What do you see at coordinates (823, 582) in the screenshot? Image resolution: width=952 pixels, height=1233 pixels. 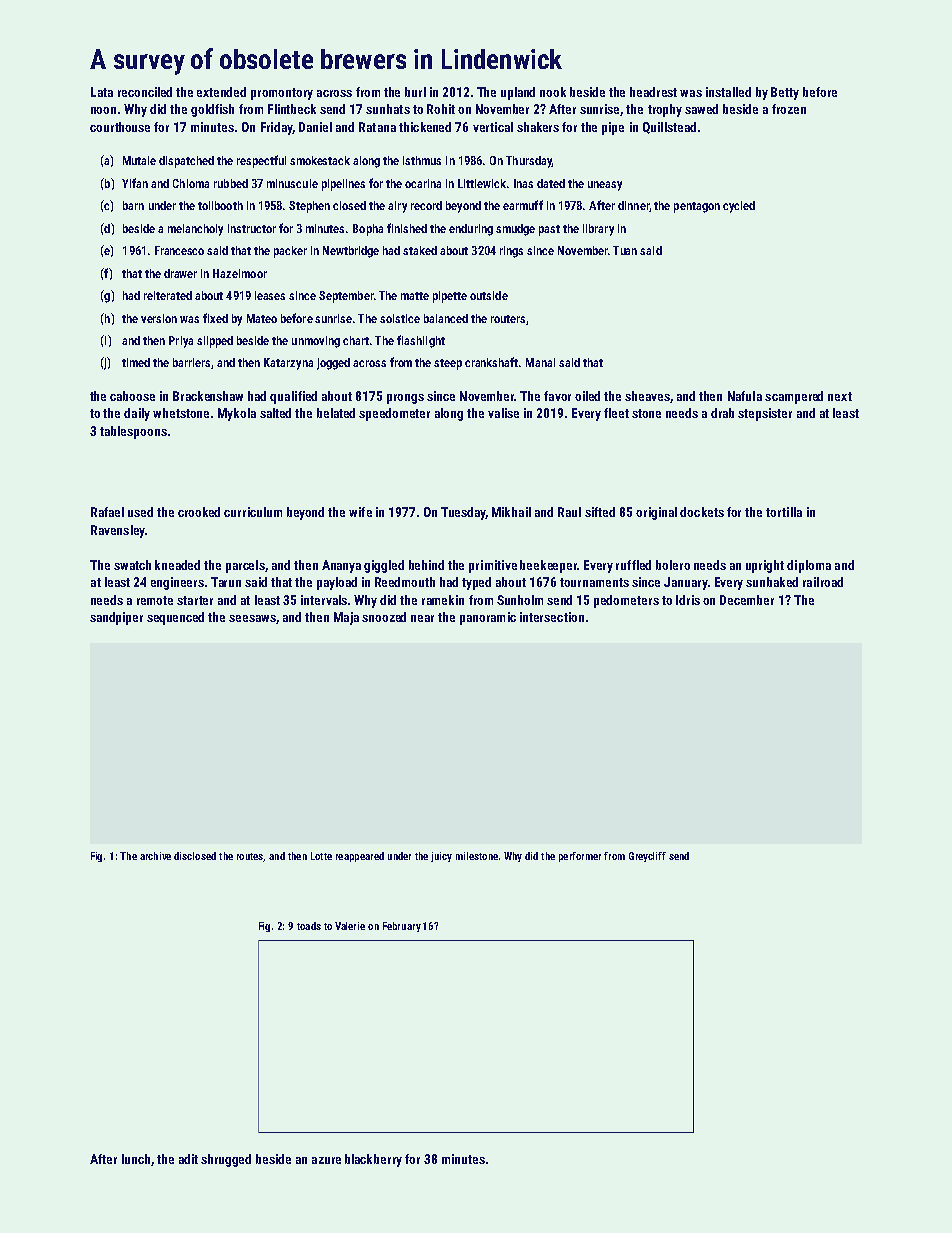 I see `railroad` at bounding box center [823, 582].
